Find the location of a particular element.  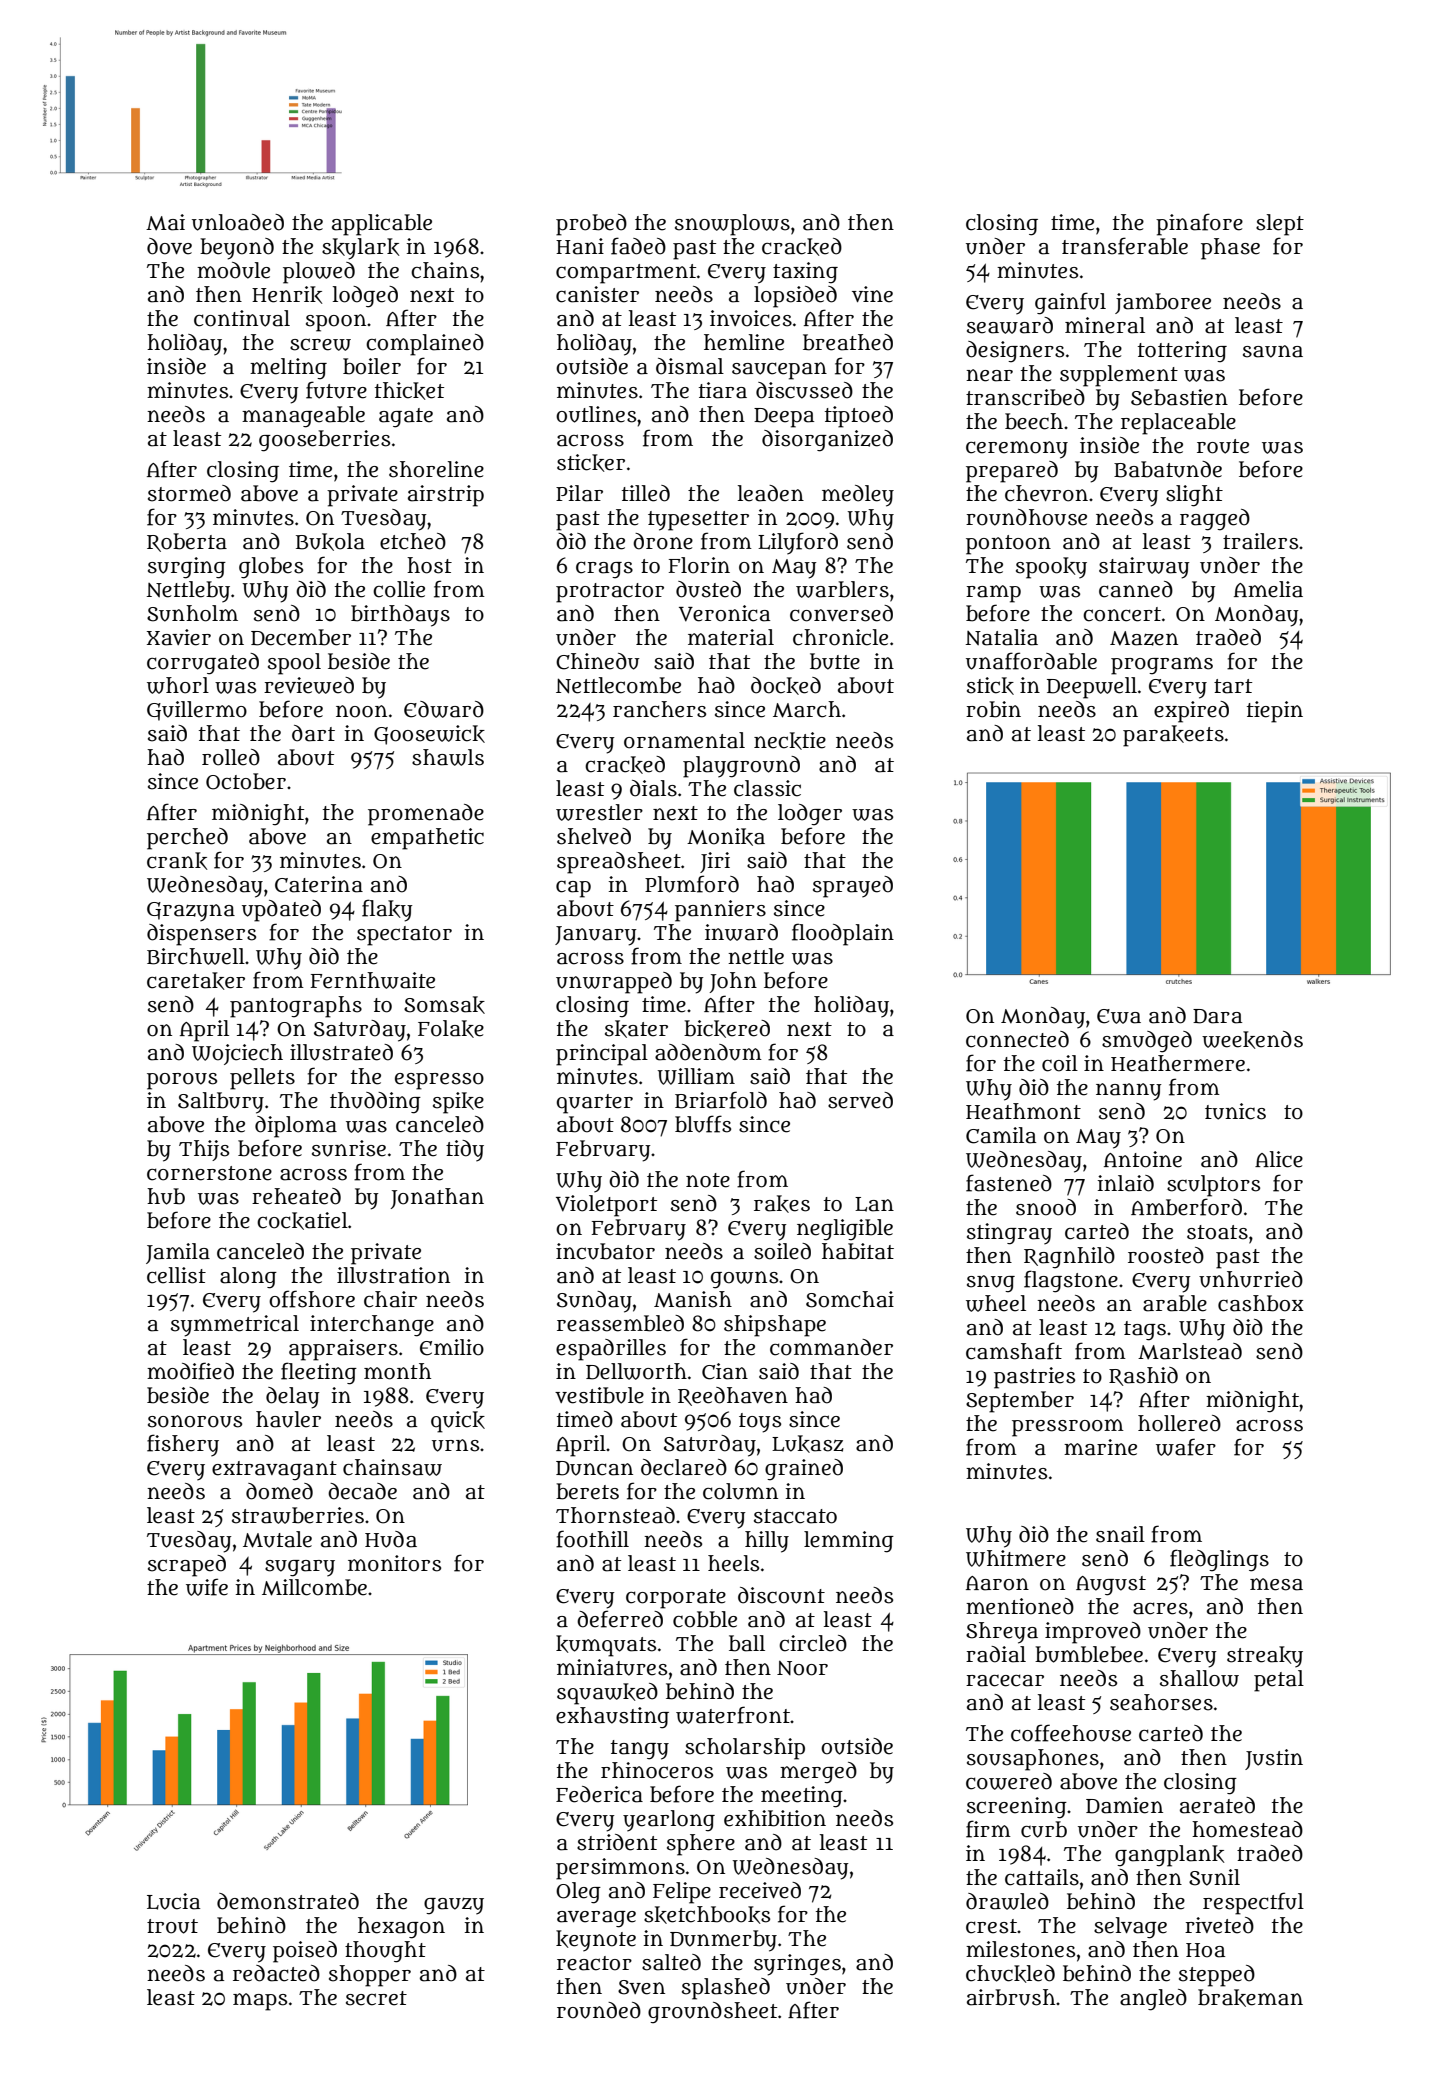

slept is located at coordinates (1280, 225).
